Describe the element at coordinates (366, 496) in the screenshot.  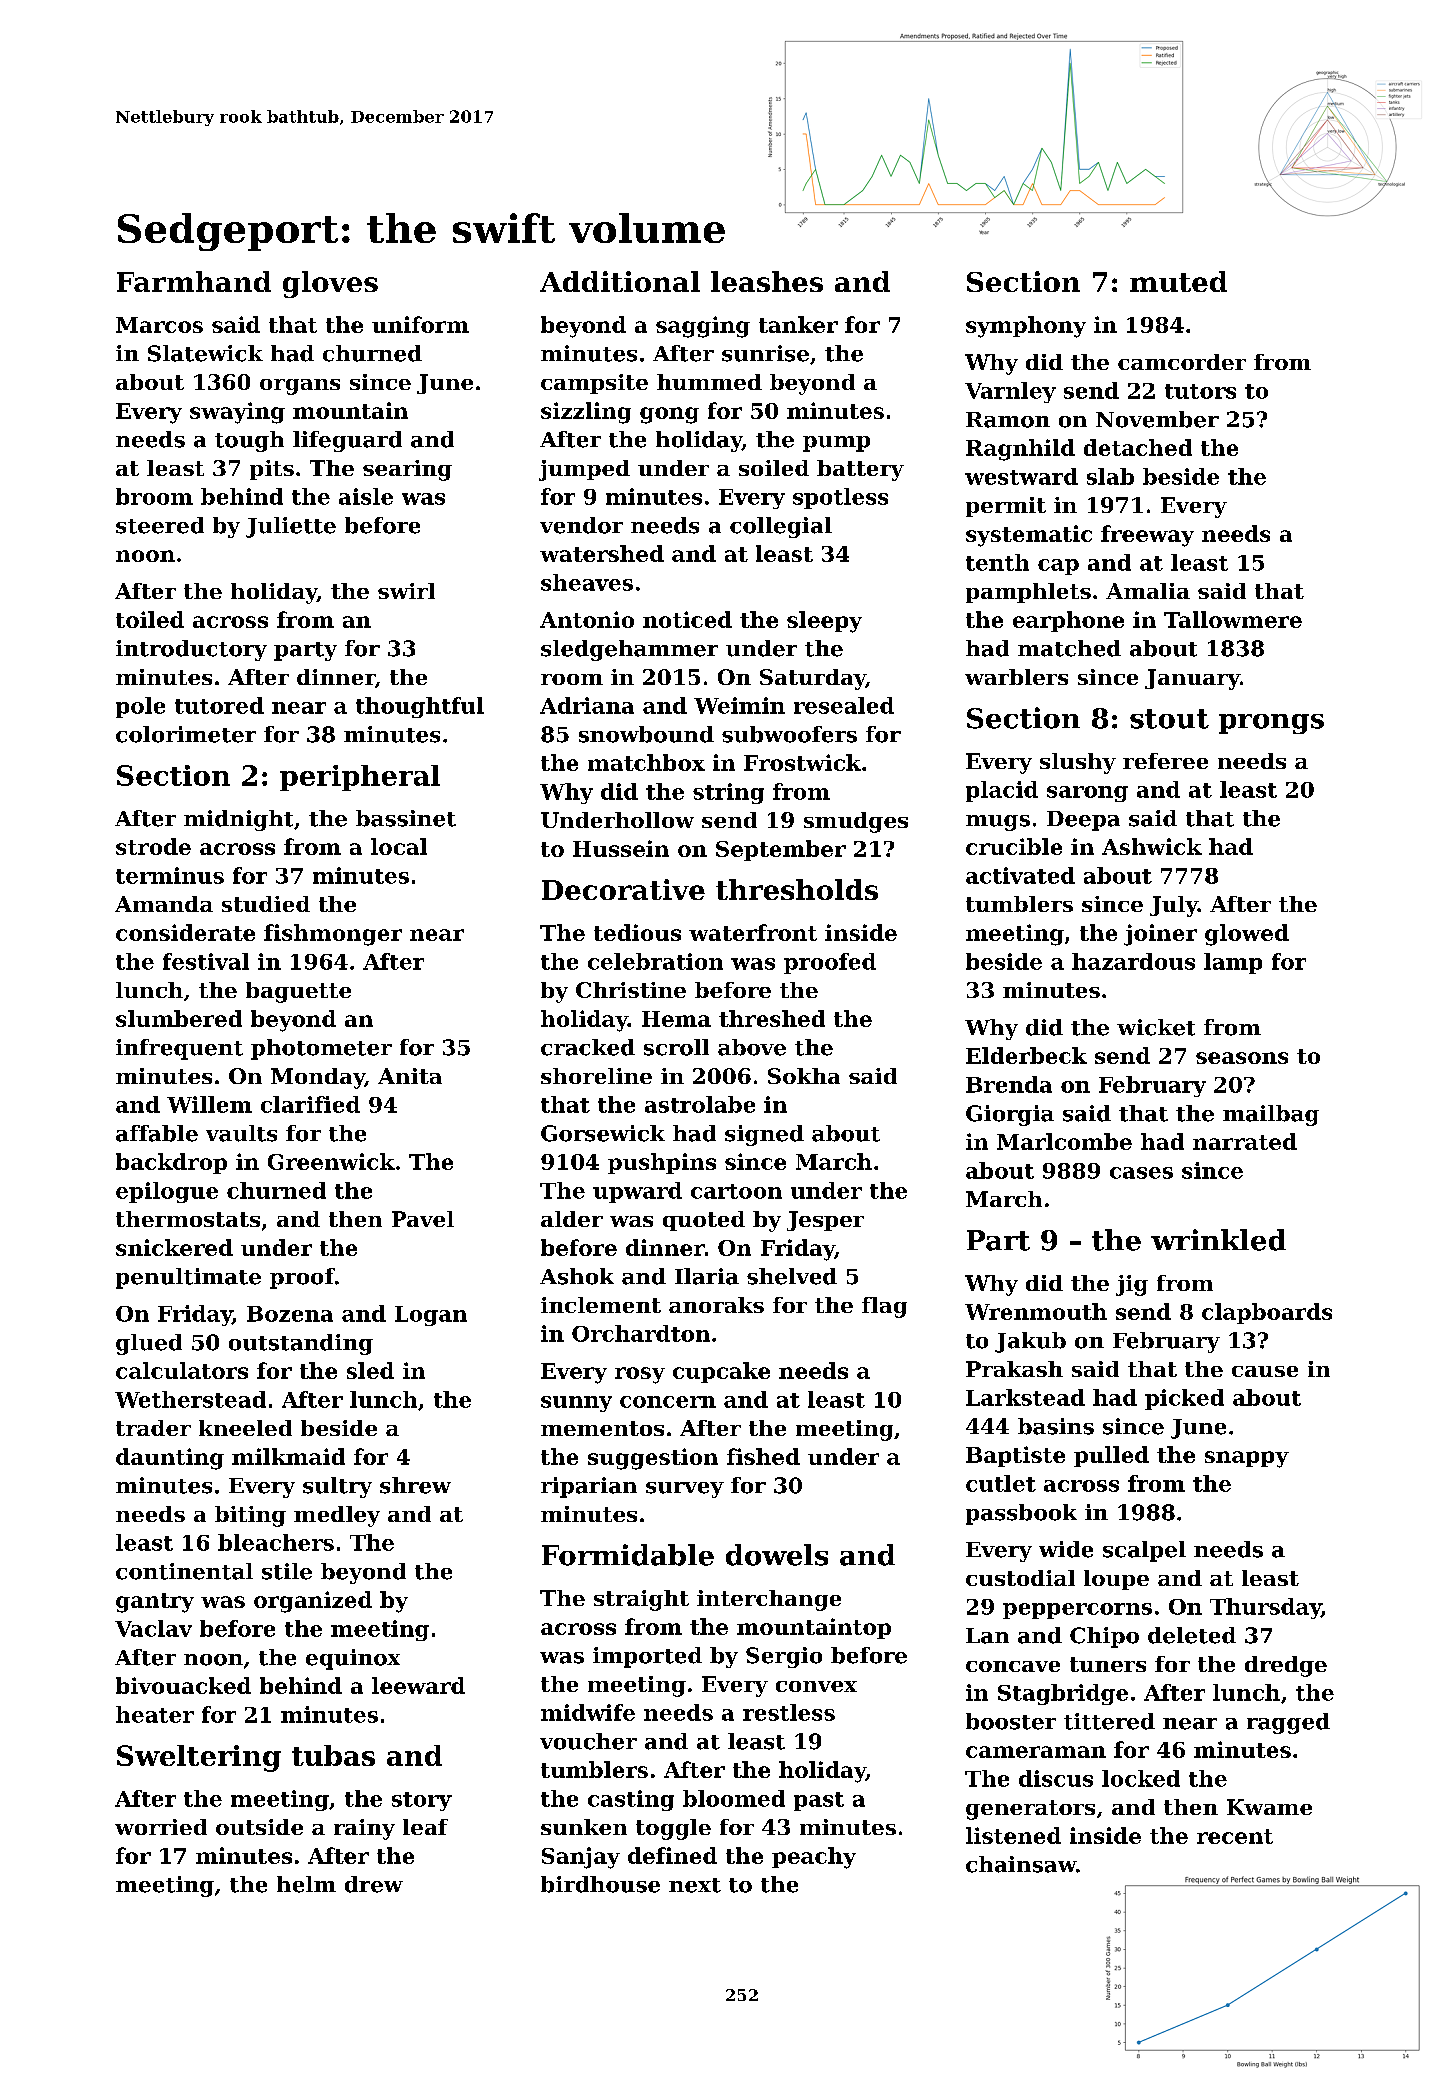
I see `aisle` at that location.
